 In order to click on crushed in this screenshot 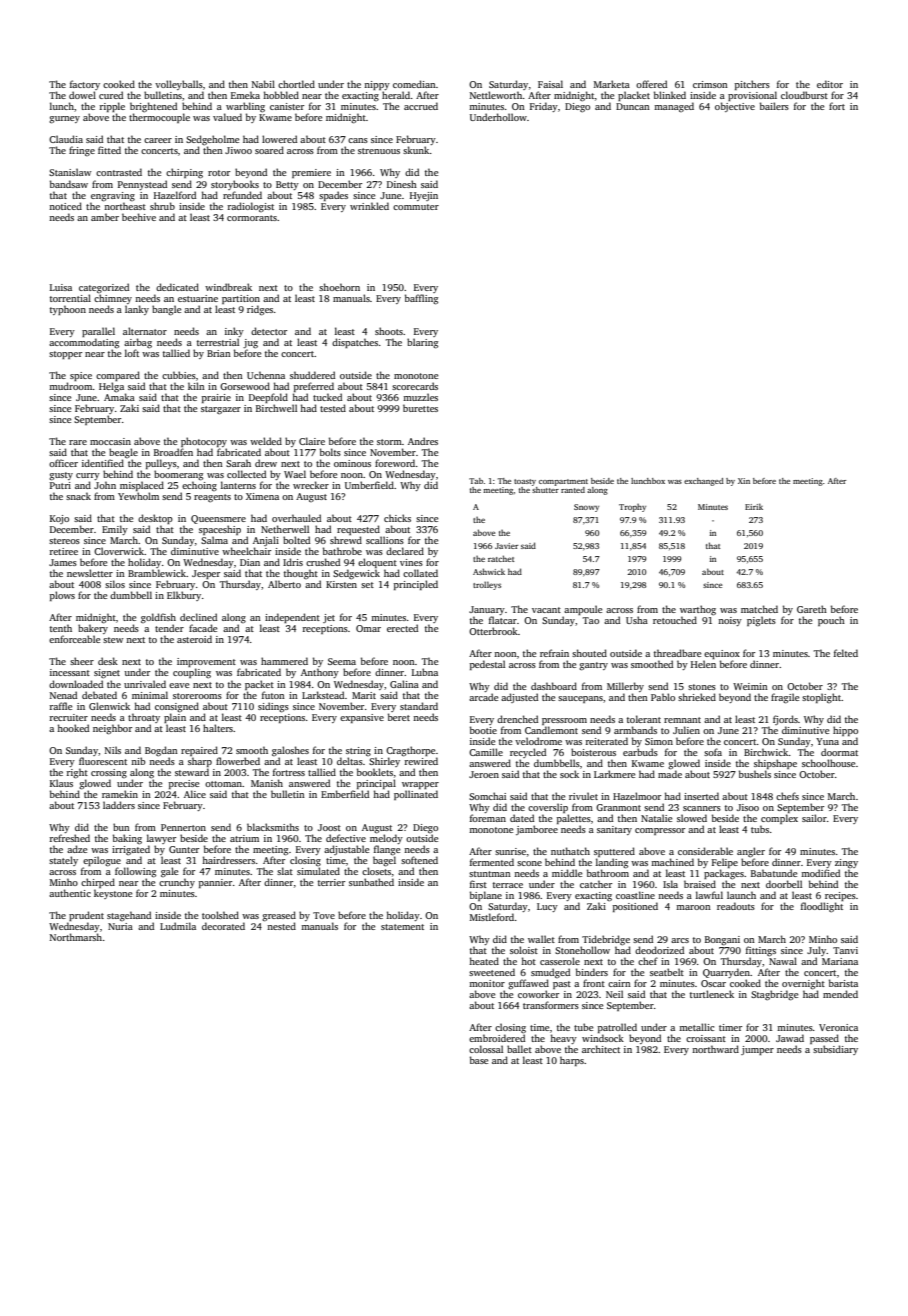, I will do `click(323, 562)`.
